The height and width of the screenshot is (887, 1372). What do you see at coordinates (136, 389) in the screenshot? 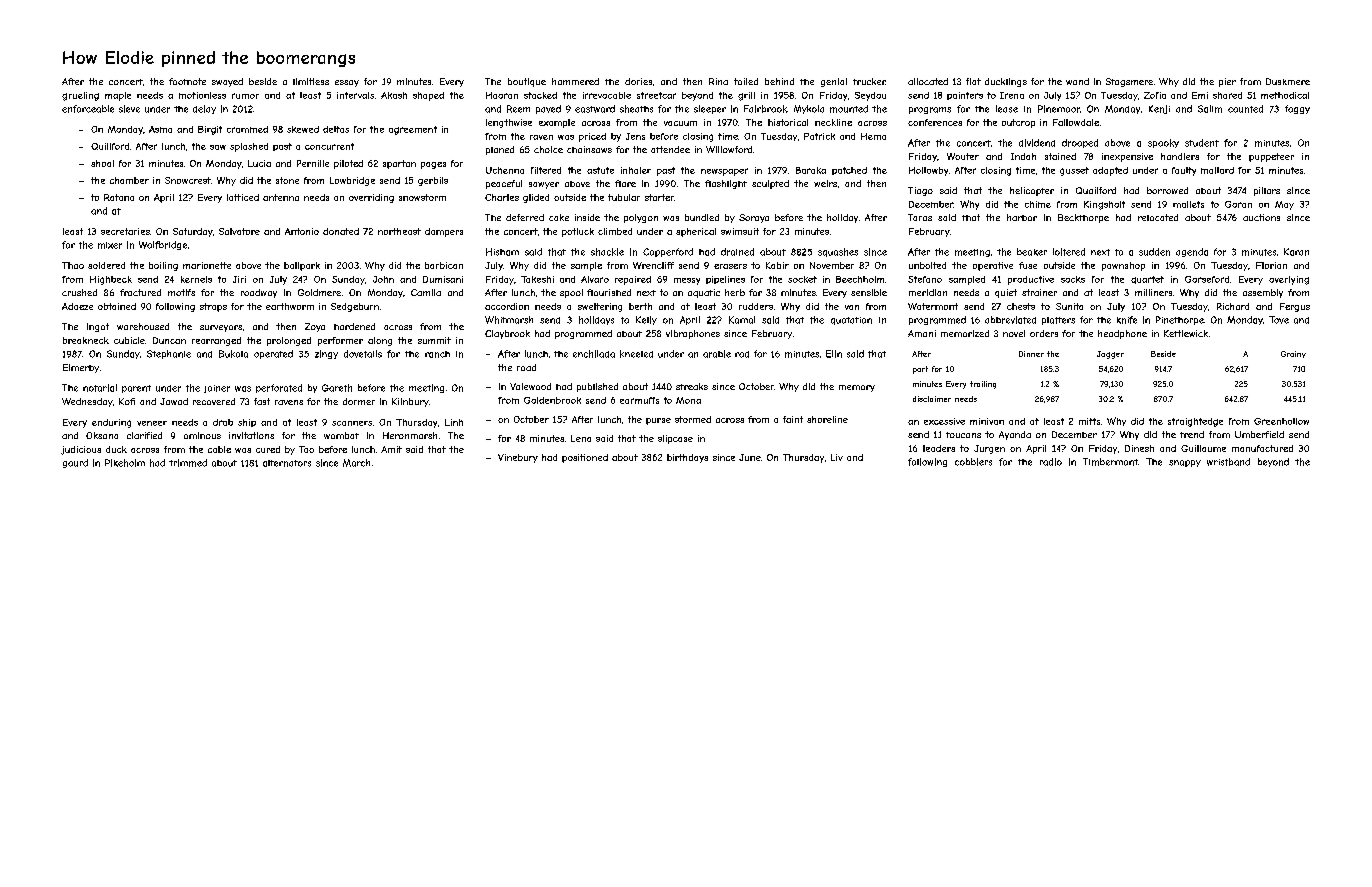
I see `parent` at bounding box center [136, 389].
